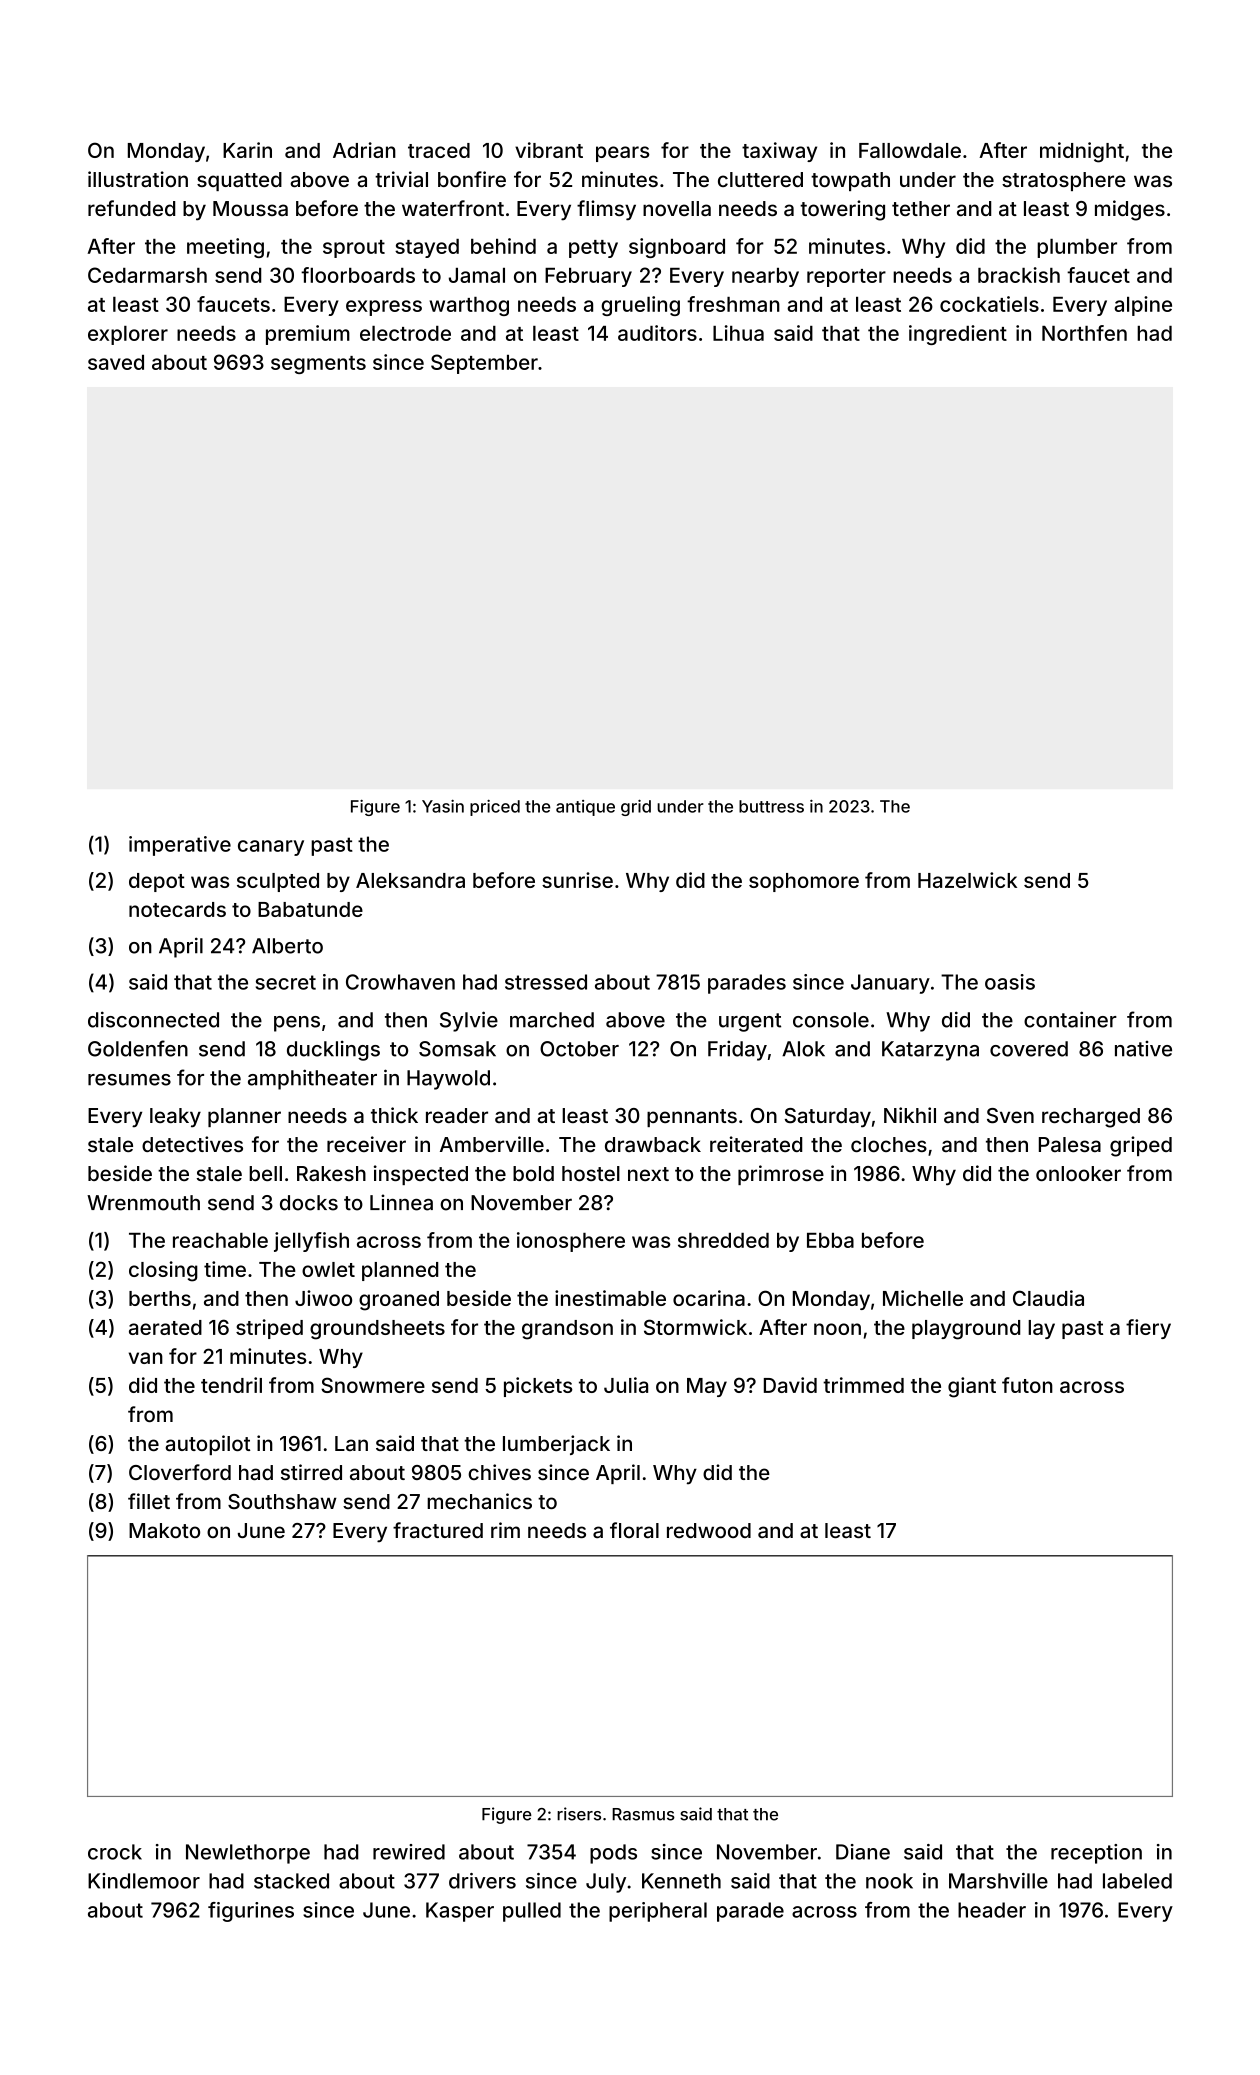 This screenshot has height=2075, width=1260. I want to click on ionosphere, so click(571, 1242).
